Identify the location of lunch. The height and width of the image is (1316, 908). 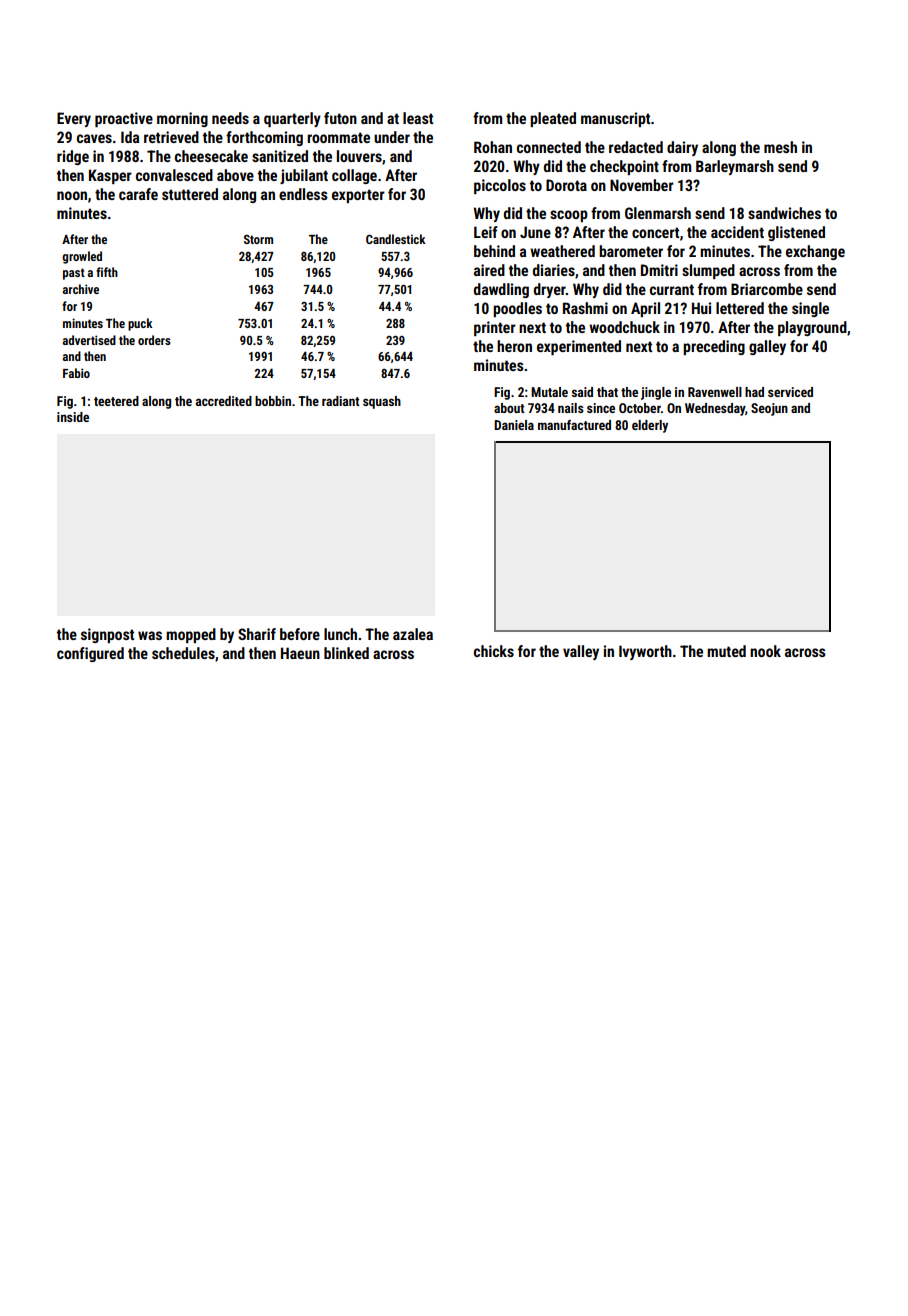
(340, 634).
